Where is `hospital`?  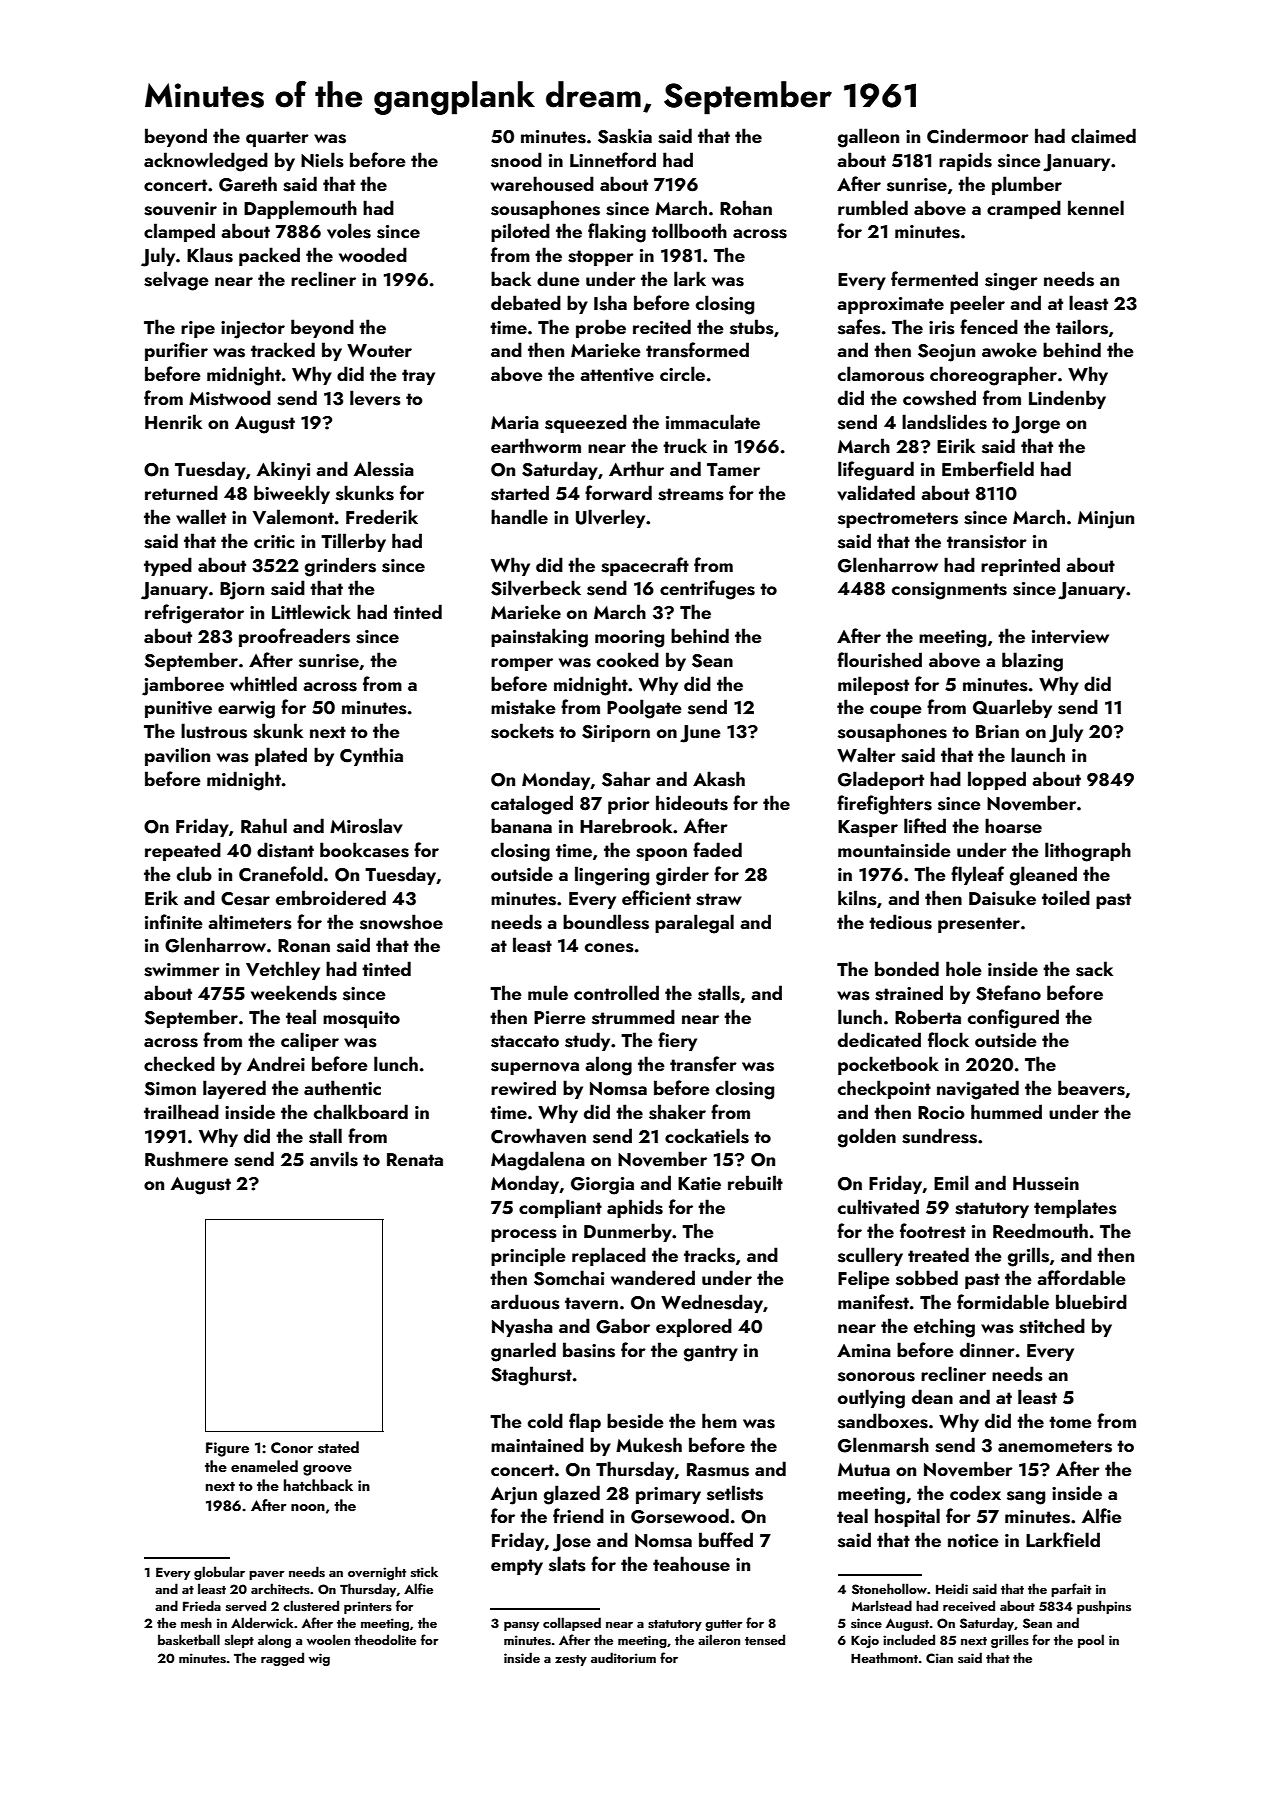 hospital is located at coordinates (907, 1517).
